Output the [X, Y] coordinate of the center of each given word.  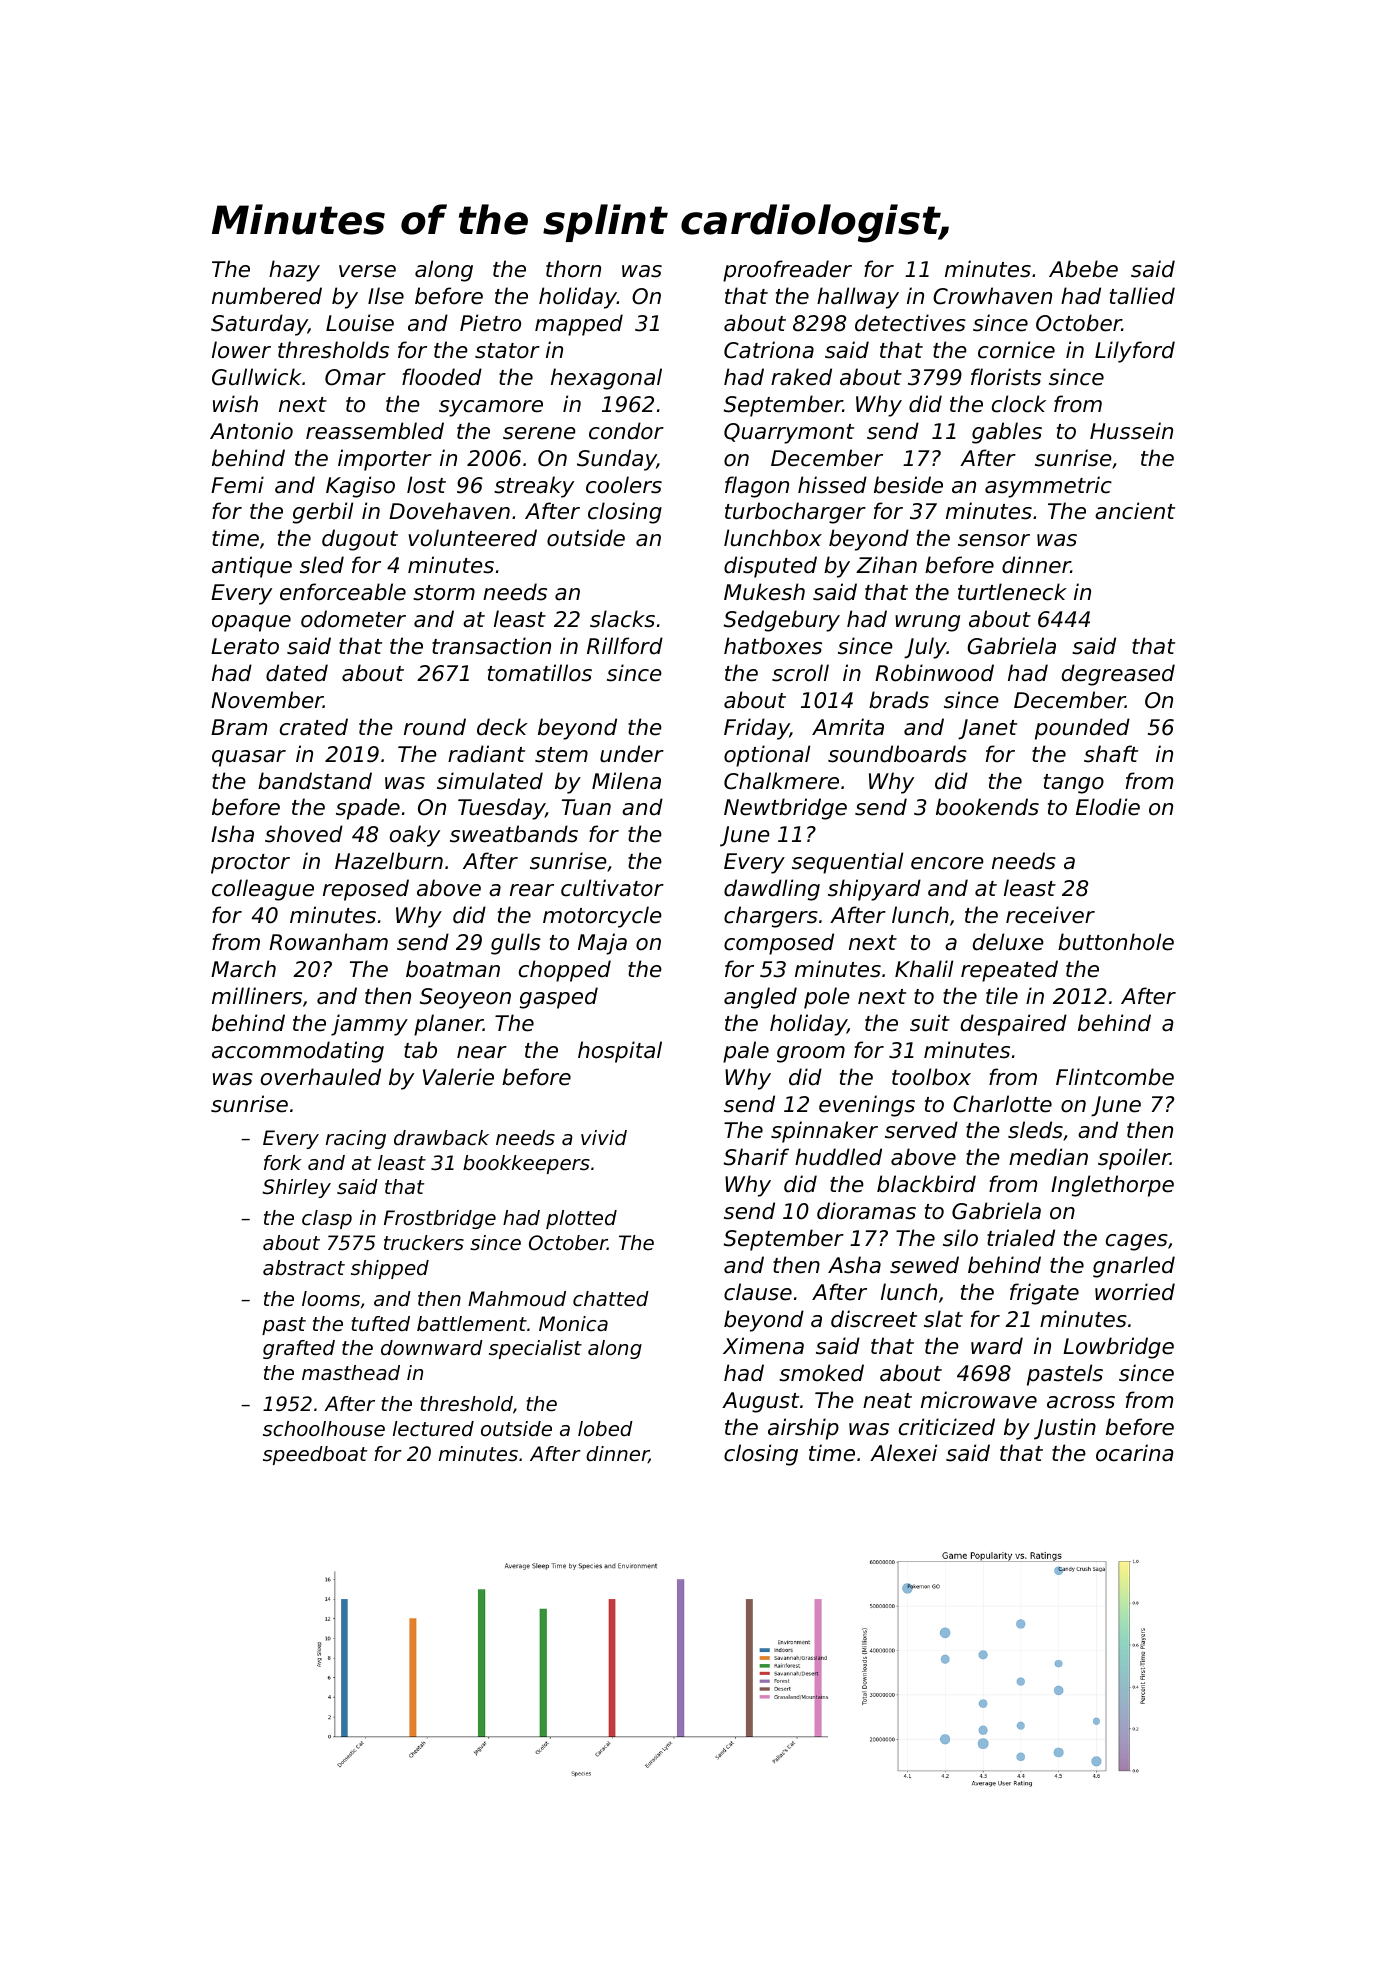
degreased [1118, 675]
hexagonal [606, 379]
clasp [327, 1219]
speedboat [315, 1455]
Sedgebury [782, 621]
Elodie [1108, 807]
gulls [516, 944]
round [435, 727]
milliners [257, 996]
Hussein [1131, 431]
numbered [267, 296]
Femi [237, 485]
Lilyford [1135, 352]
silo [960, 1238]
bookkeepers [526, 1164]
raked [801, 377]
